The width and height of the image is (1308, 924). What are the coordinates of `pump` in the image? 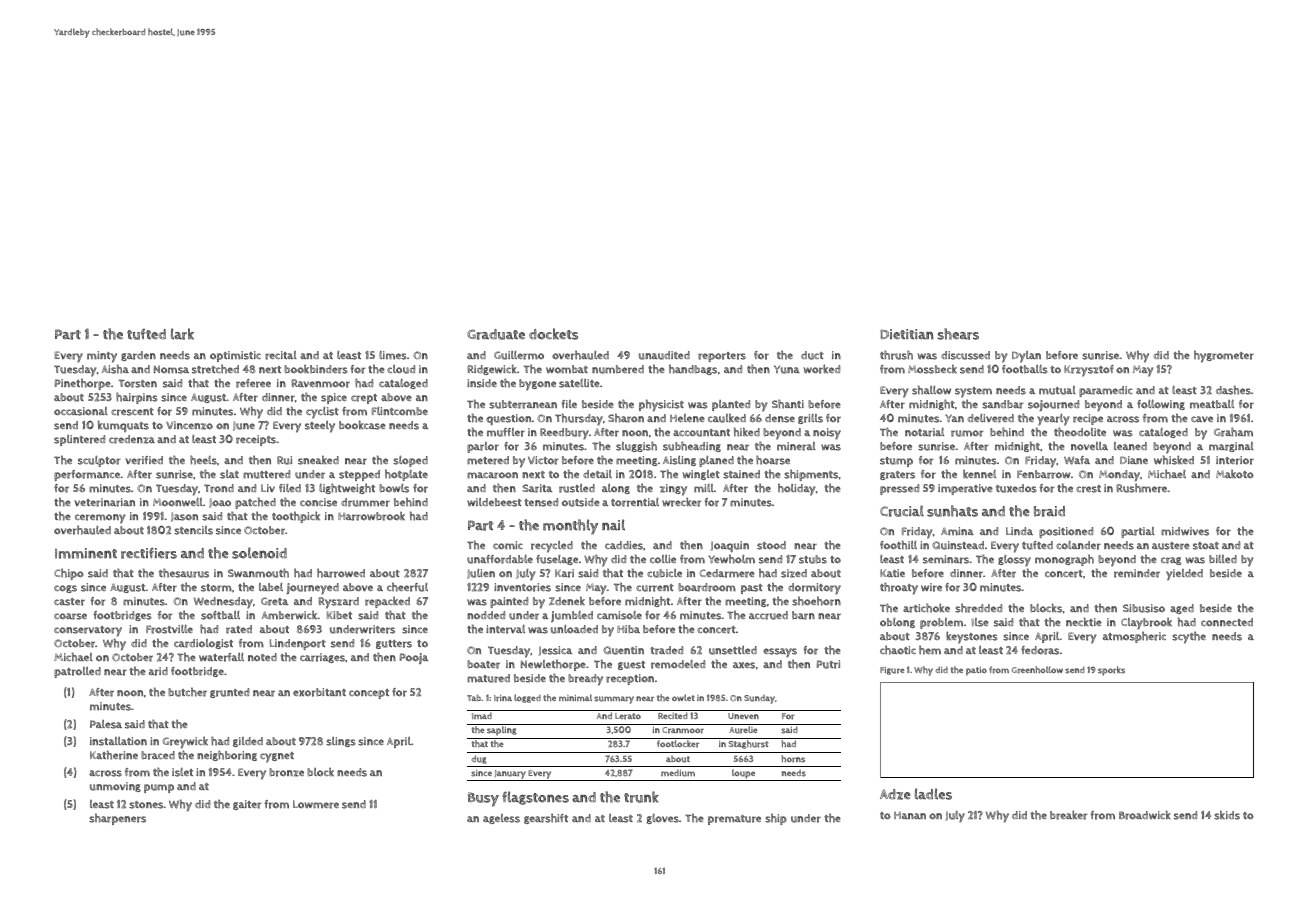 It's located at (159, 788).
